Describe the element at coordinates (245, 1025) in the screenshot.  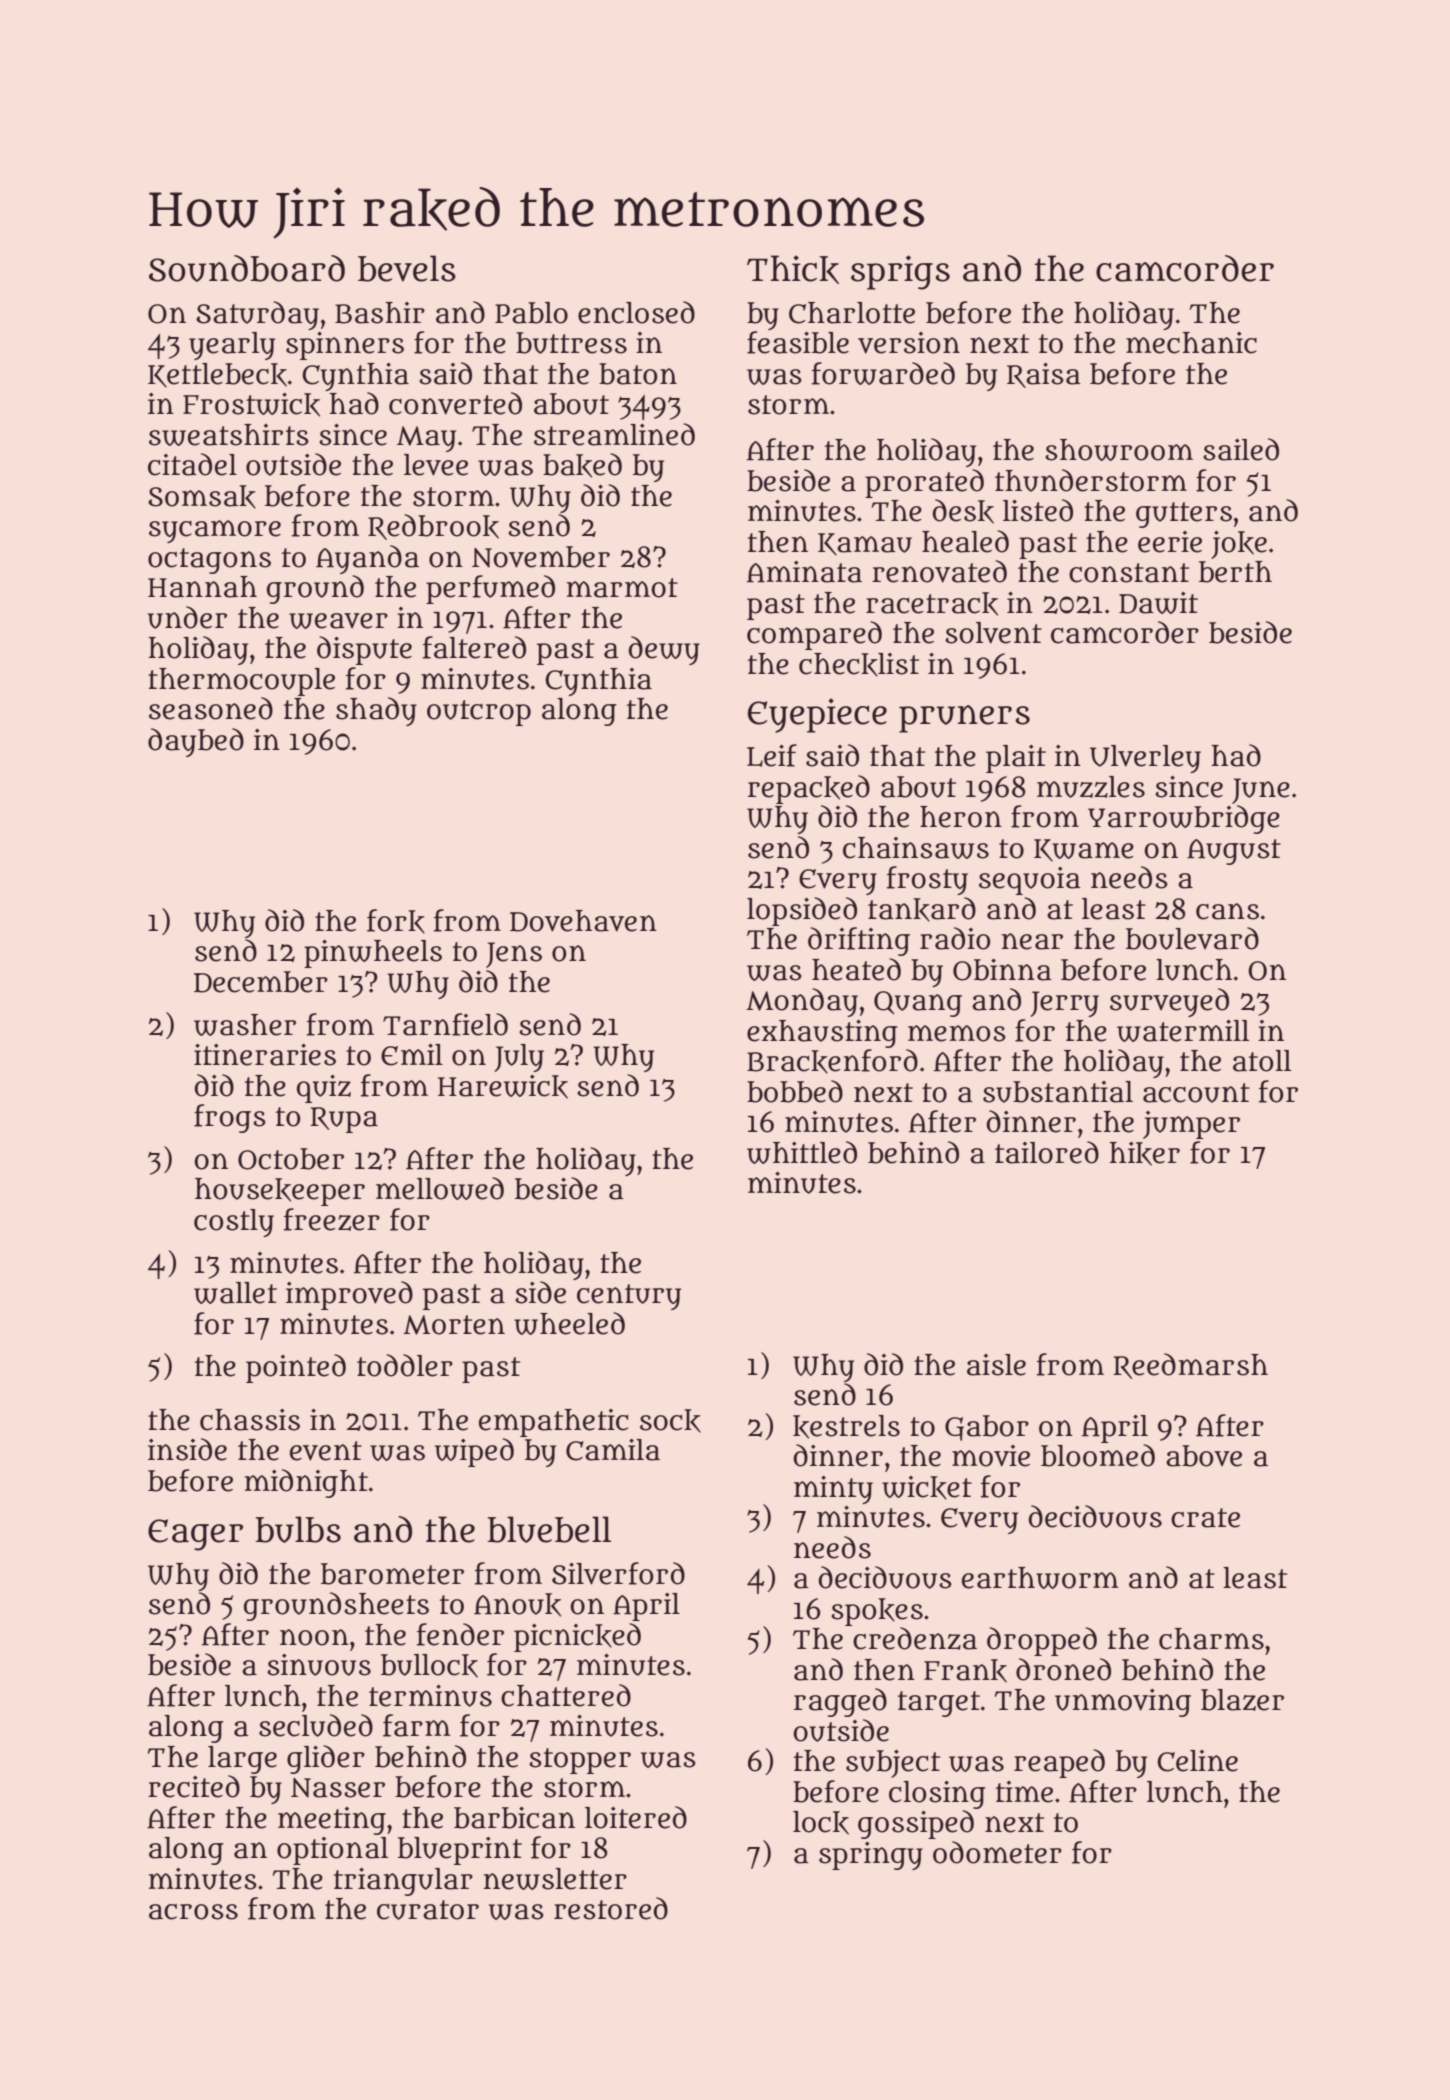
I see `washer` at that location.
